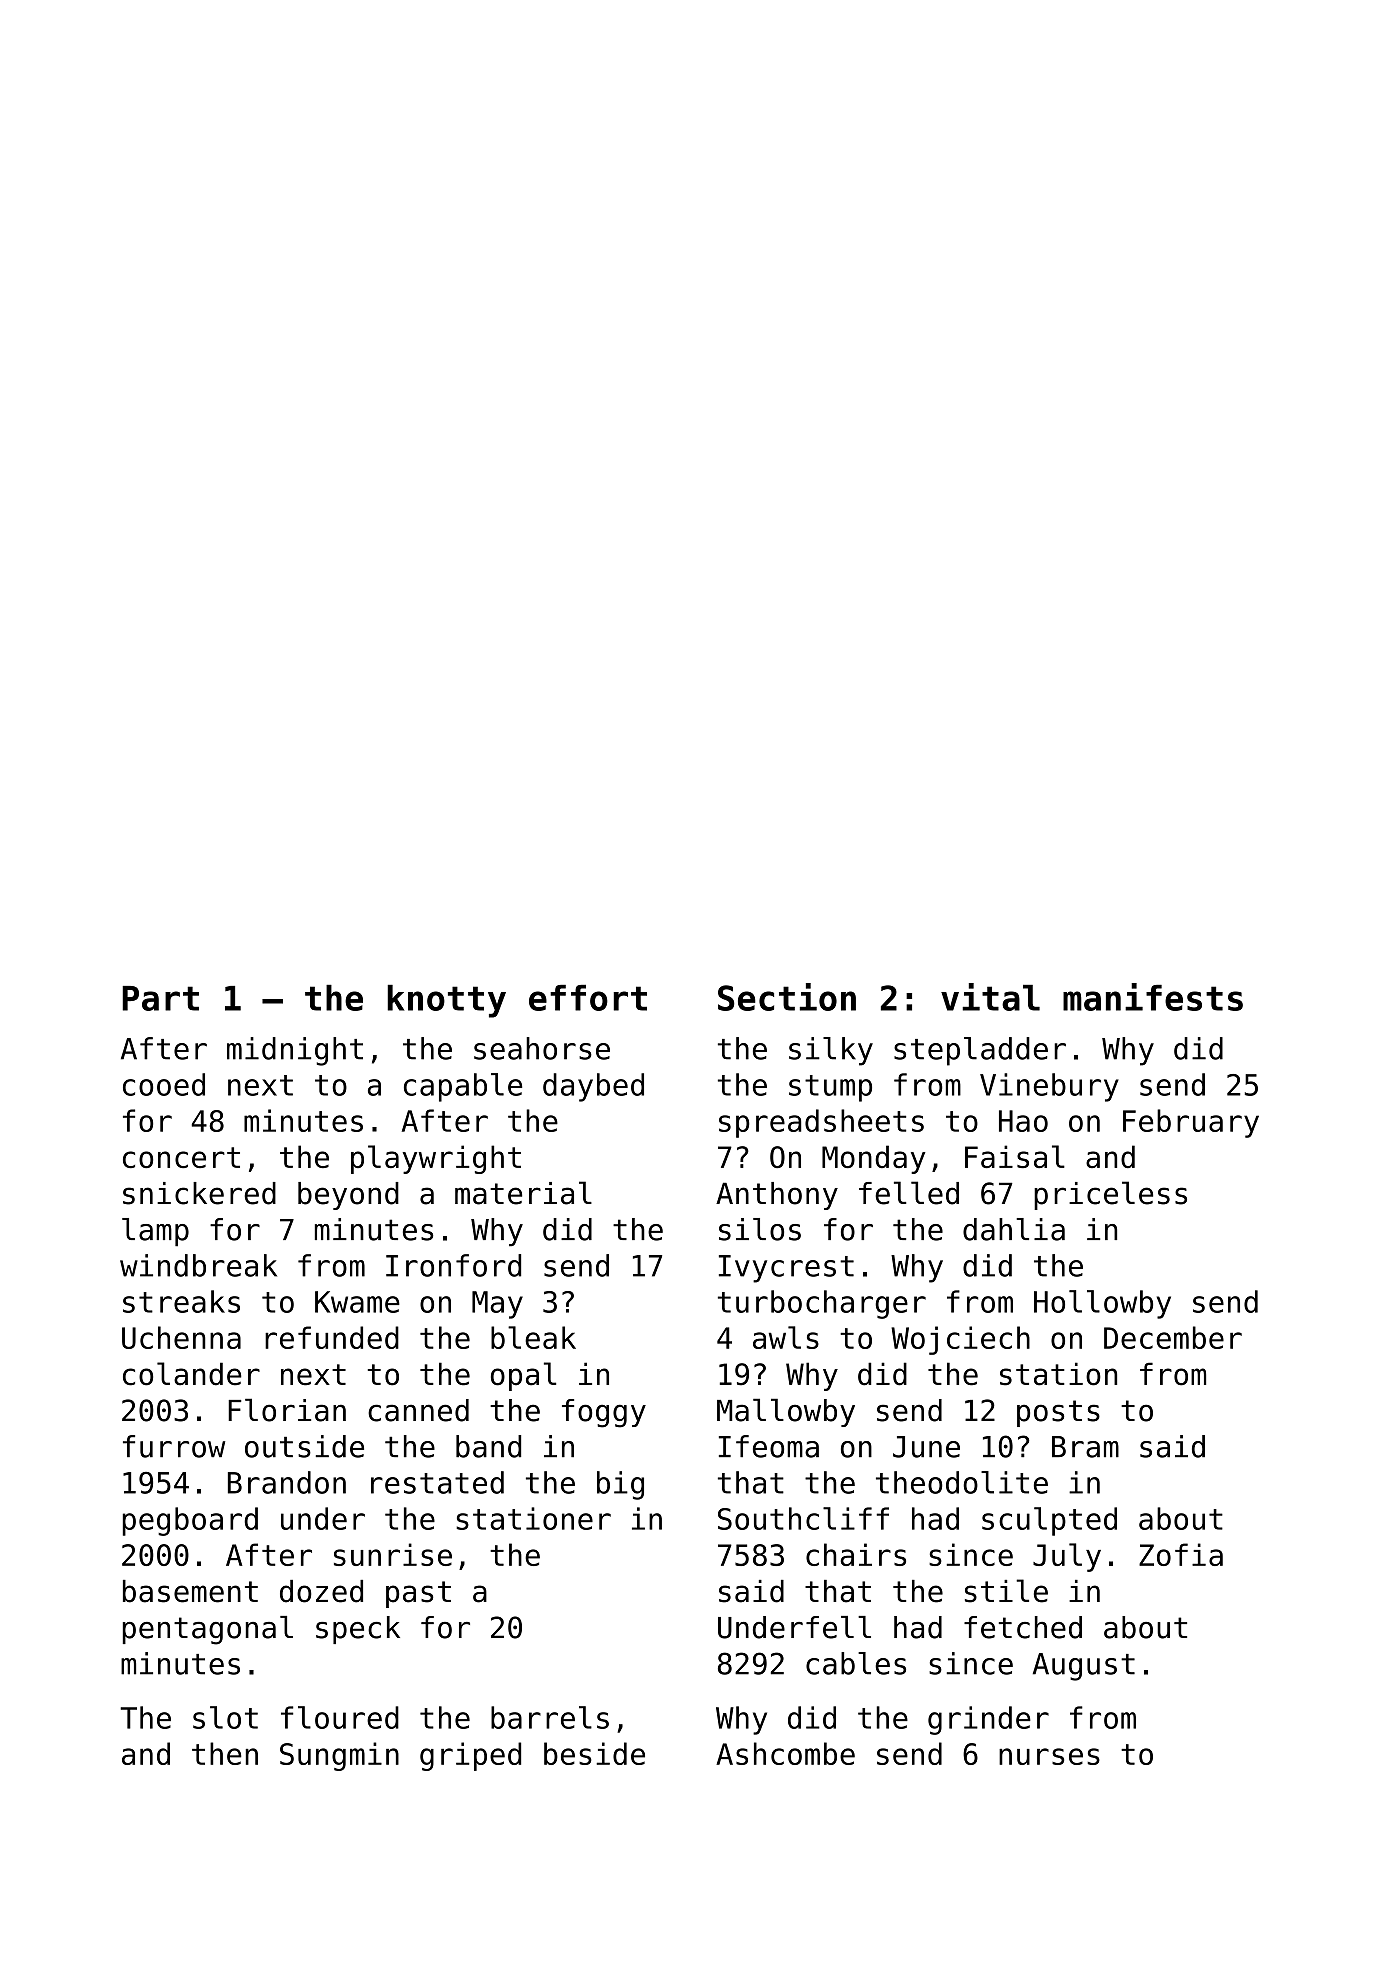 The height and width of the document is (1969, 1386). I want to click on manifests, so click(1153, 997).
